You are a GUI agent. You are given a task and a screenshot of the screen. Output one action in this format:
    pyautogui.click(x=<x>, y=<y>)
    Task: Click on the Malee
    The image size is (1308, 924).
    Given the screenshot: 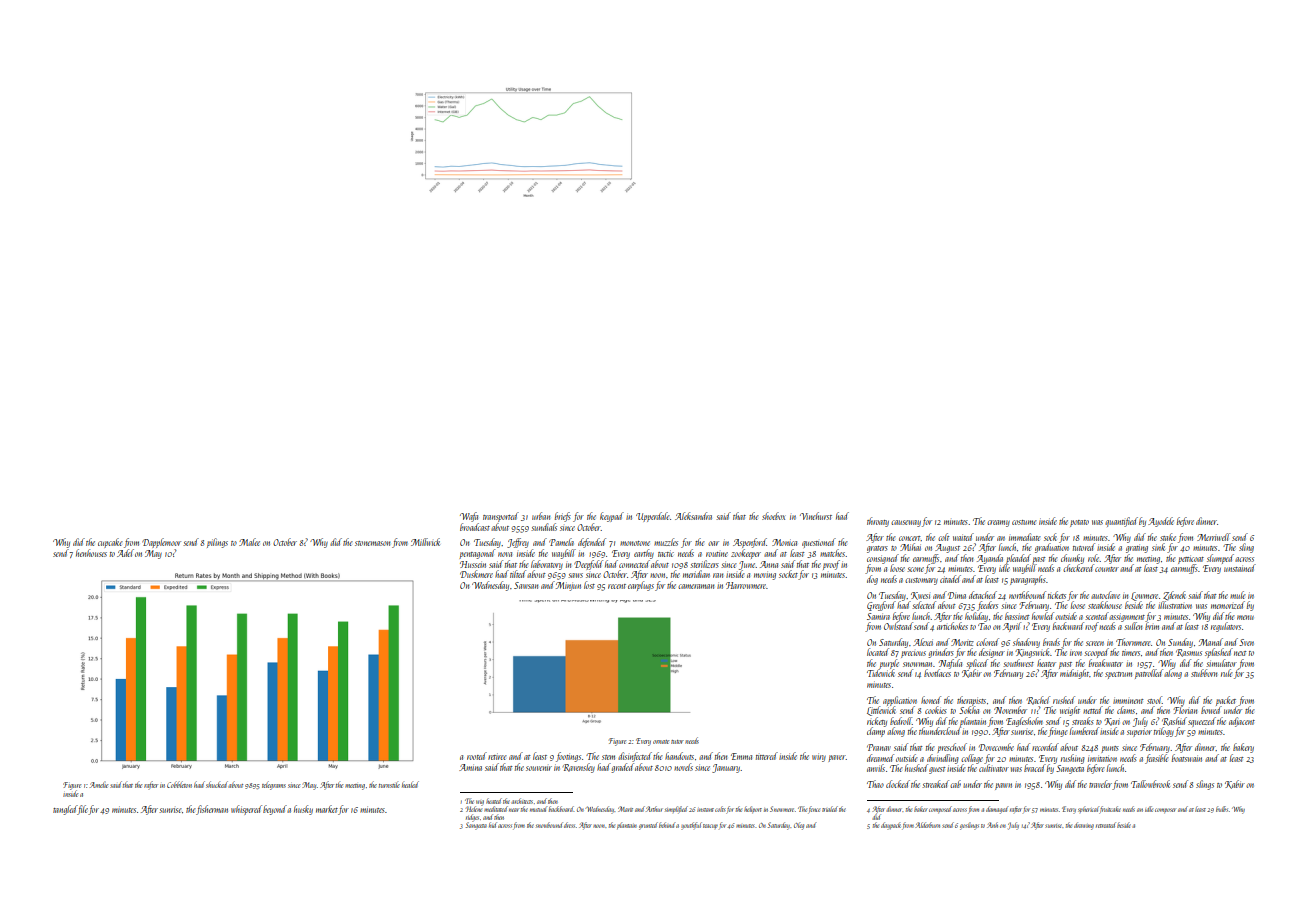 What is the action you would take?
    pyautogui.click(x=249, y=542)
